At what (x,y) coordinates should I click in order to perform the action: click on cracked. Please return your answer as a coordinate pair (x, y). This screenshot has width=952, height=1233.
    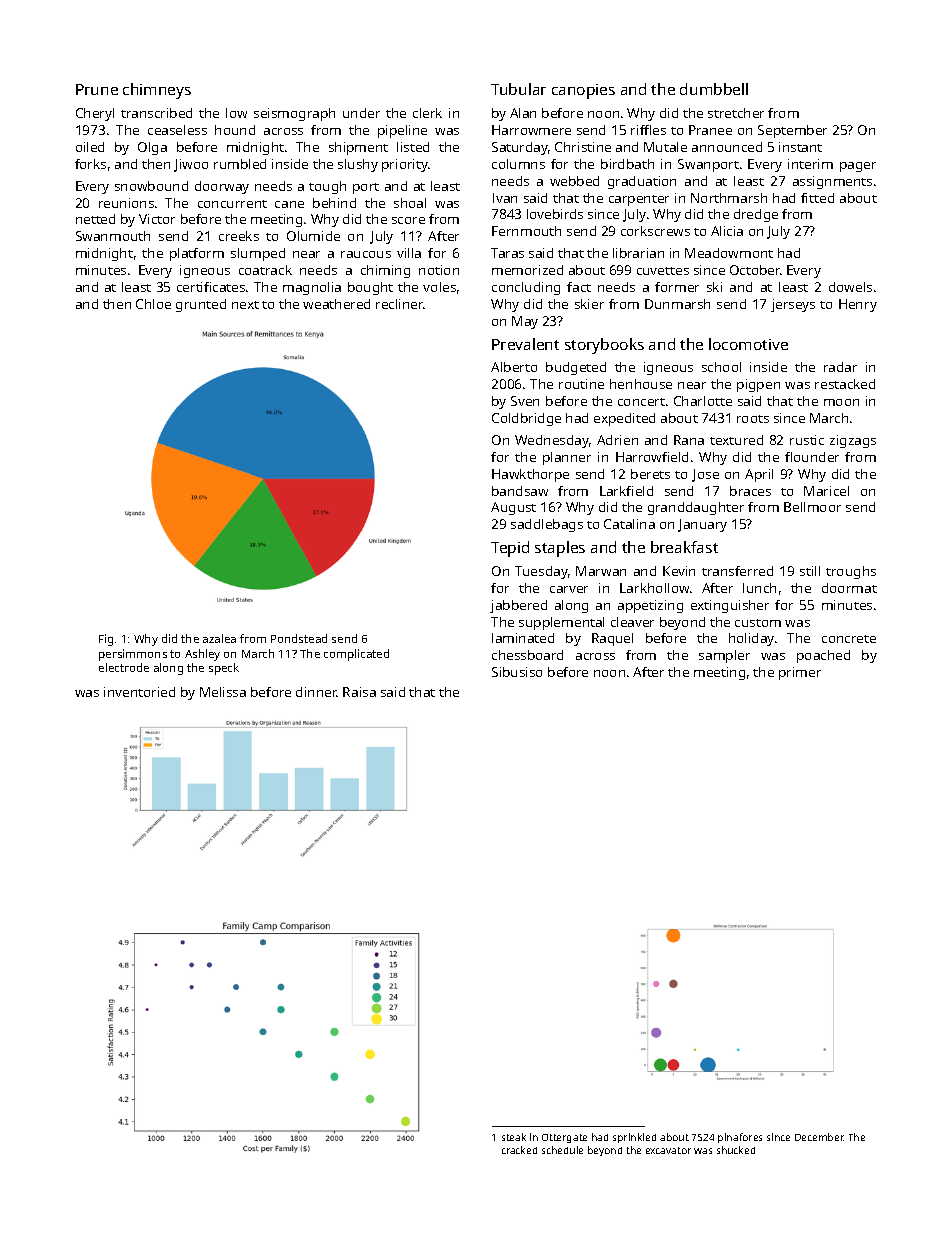
    Looking at the image, I should click on (519, 1150).
